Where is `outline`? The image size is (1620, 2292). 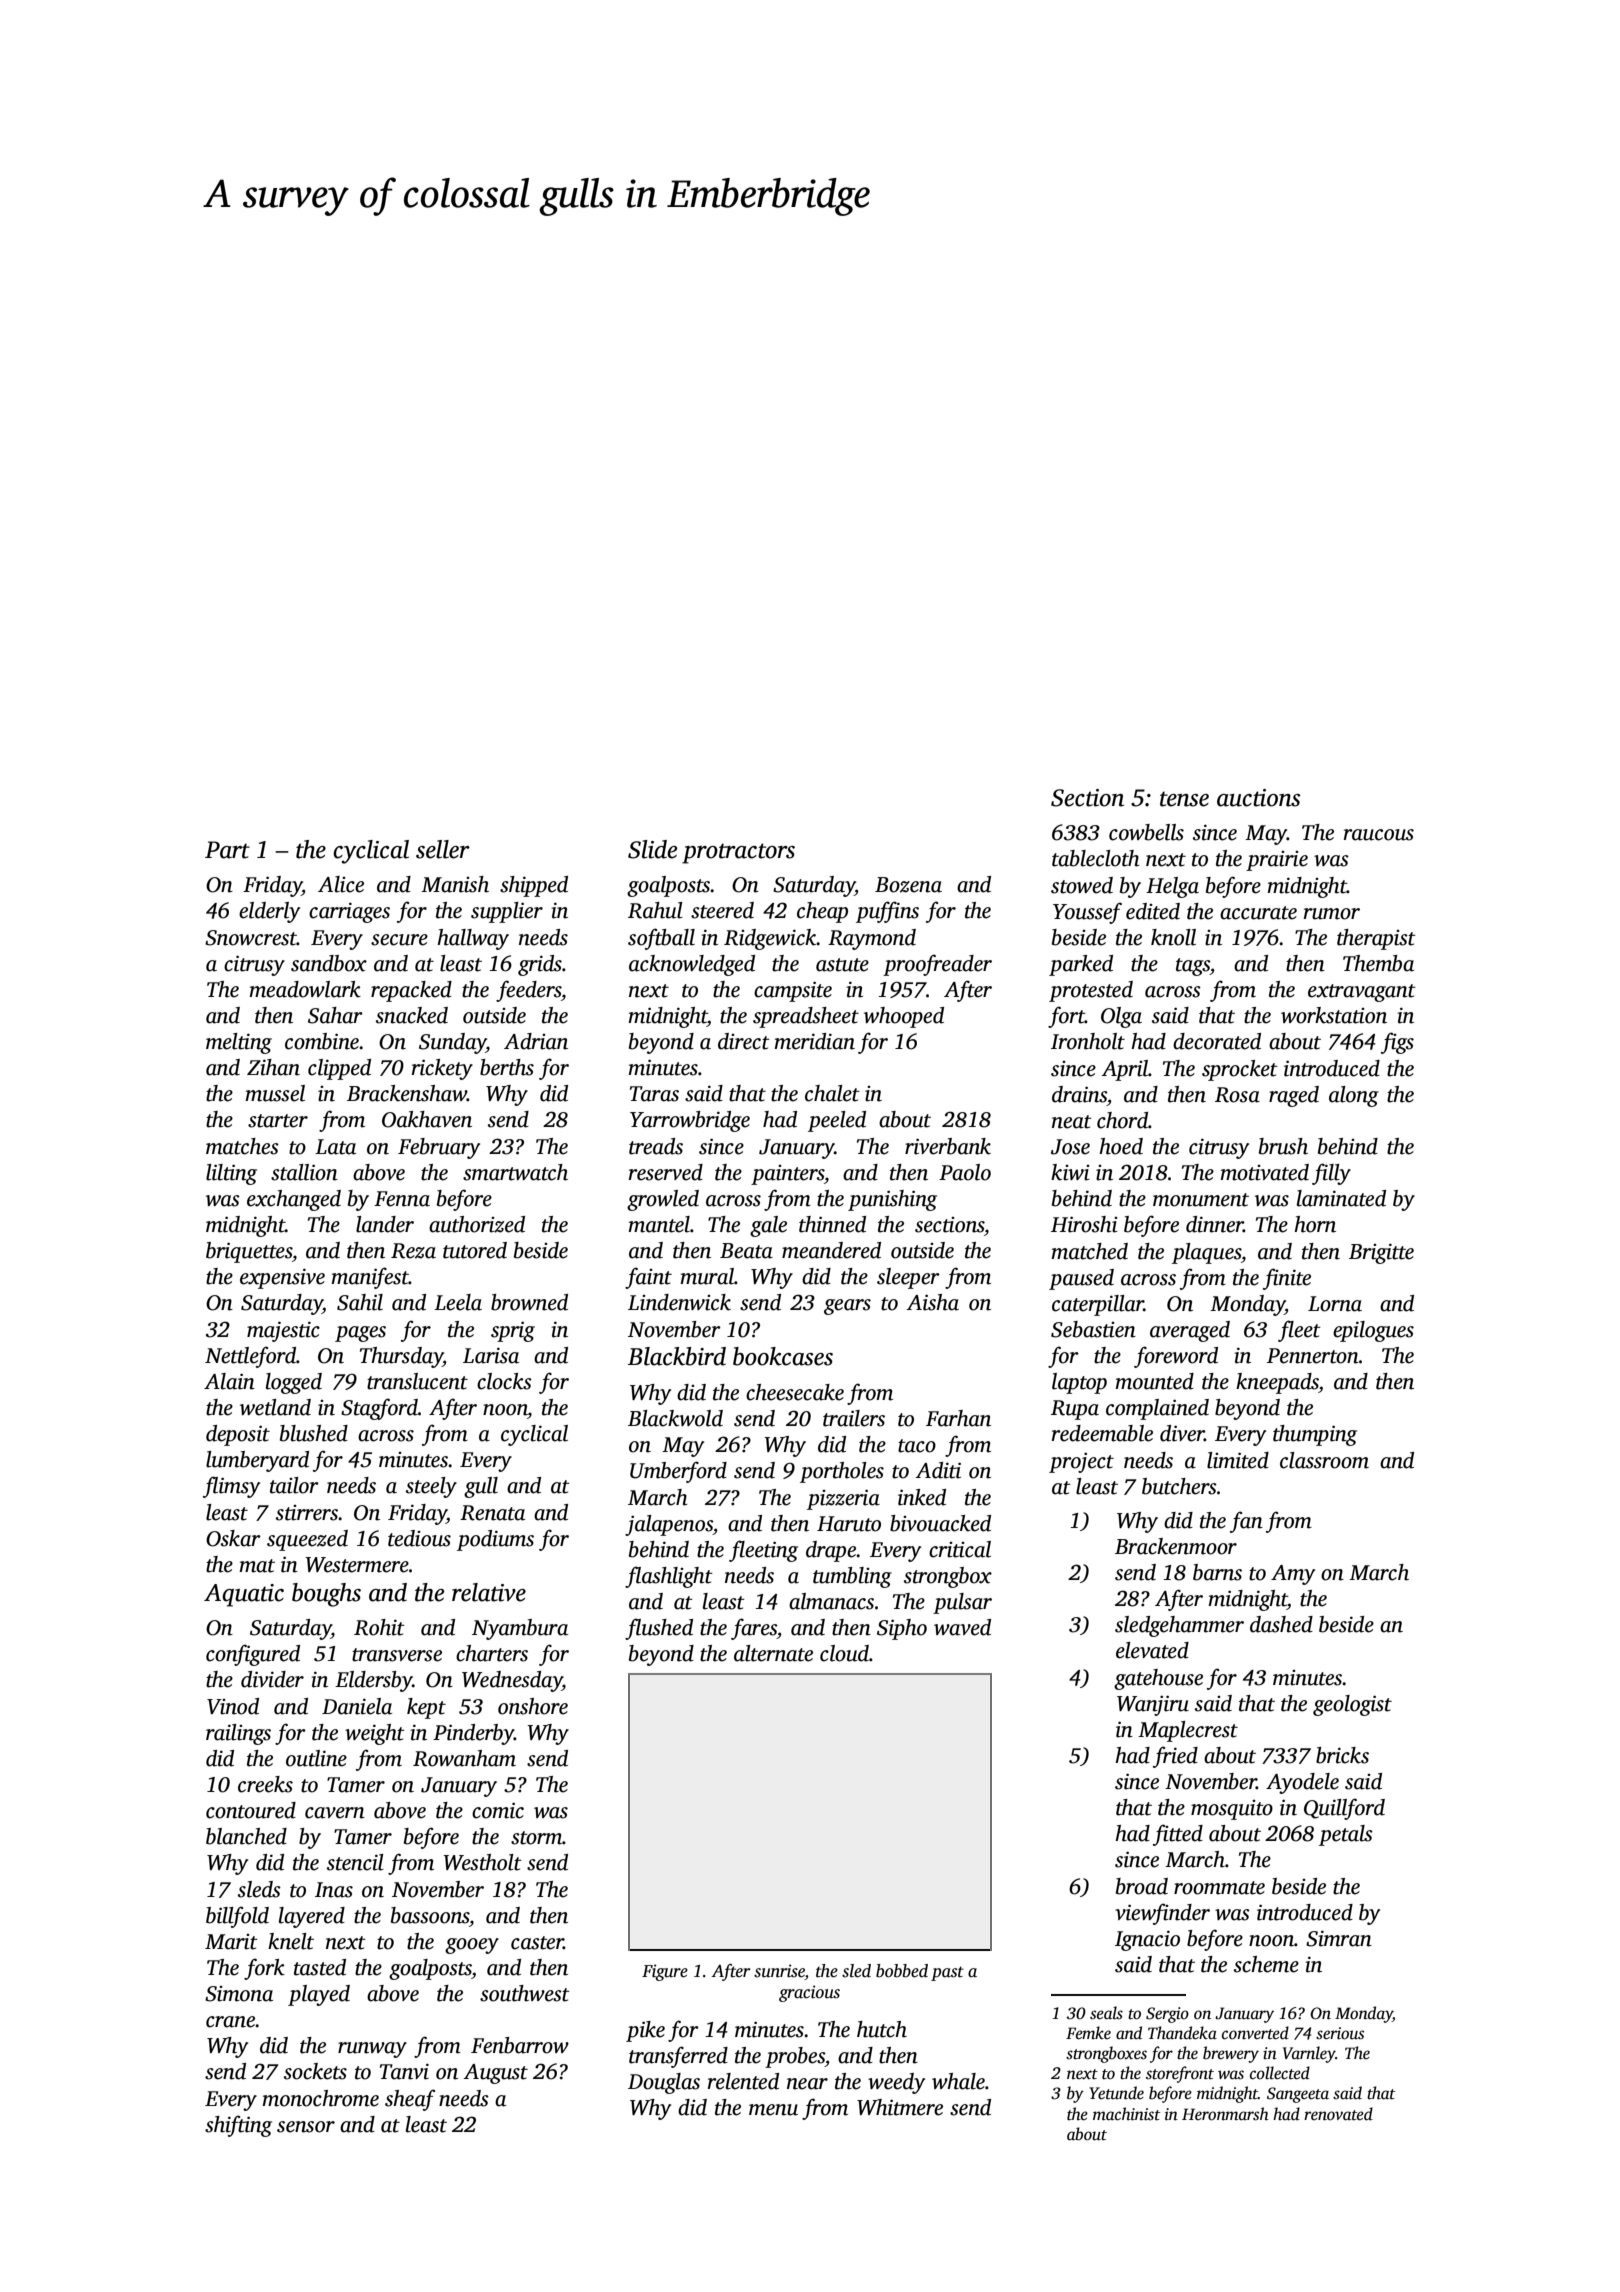 outline is located at coordinates (316, 1758).
